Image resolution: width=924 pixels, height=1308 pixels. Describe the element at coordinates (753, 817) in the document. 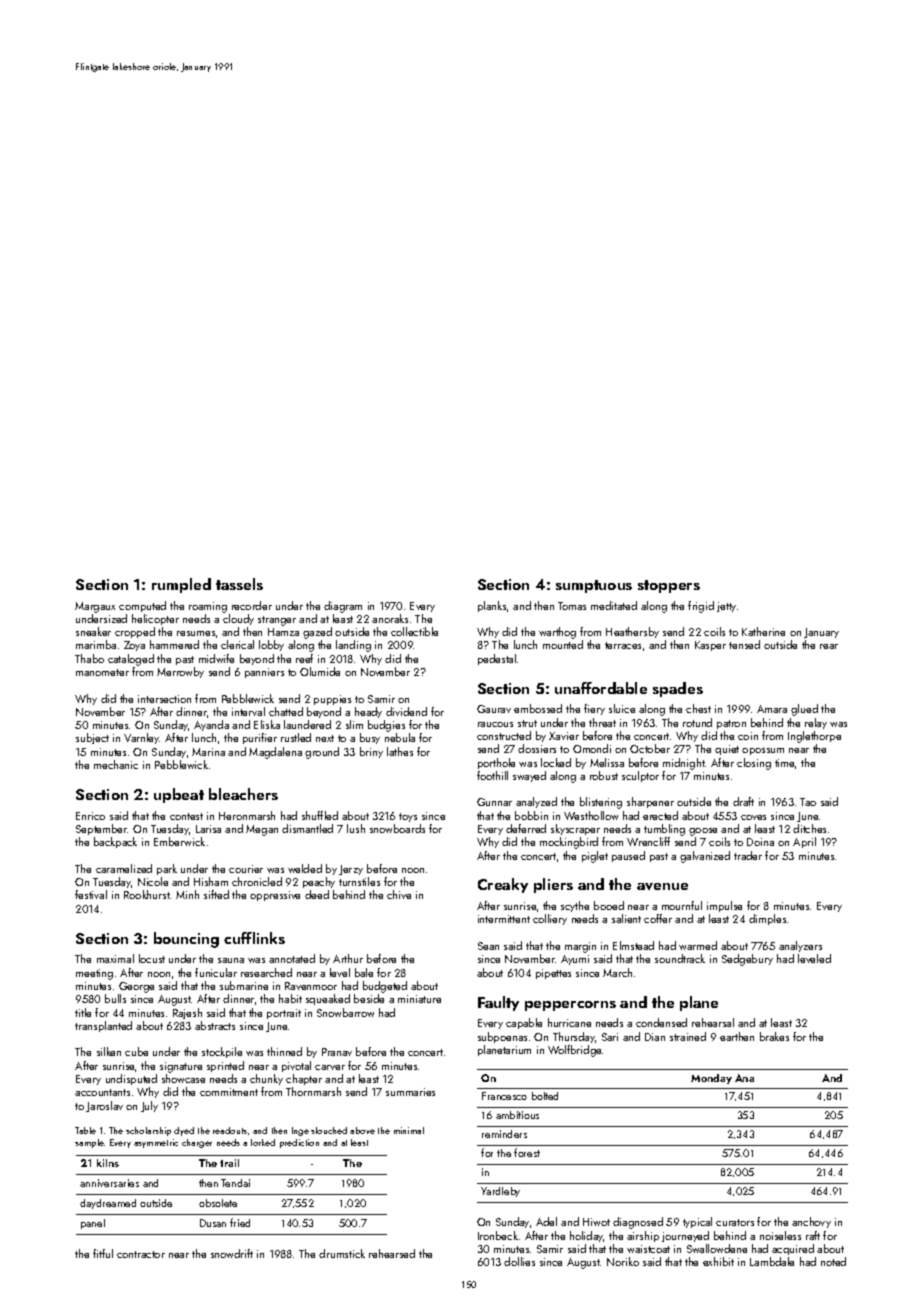

I see `coves` at that location.
